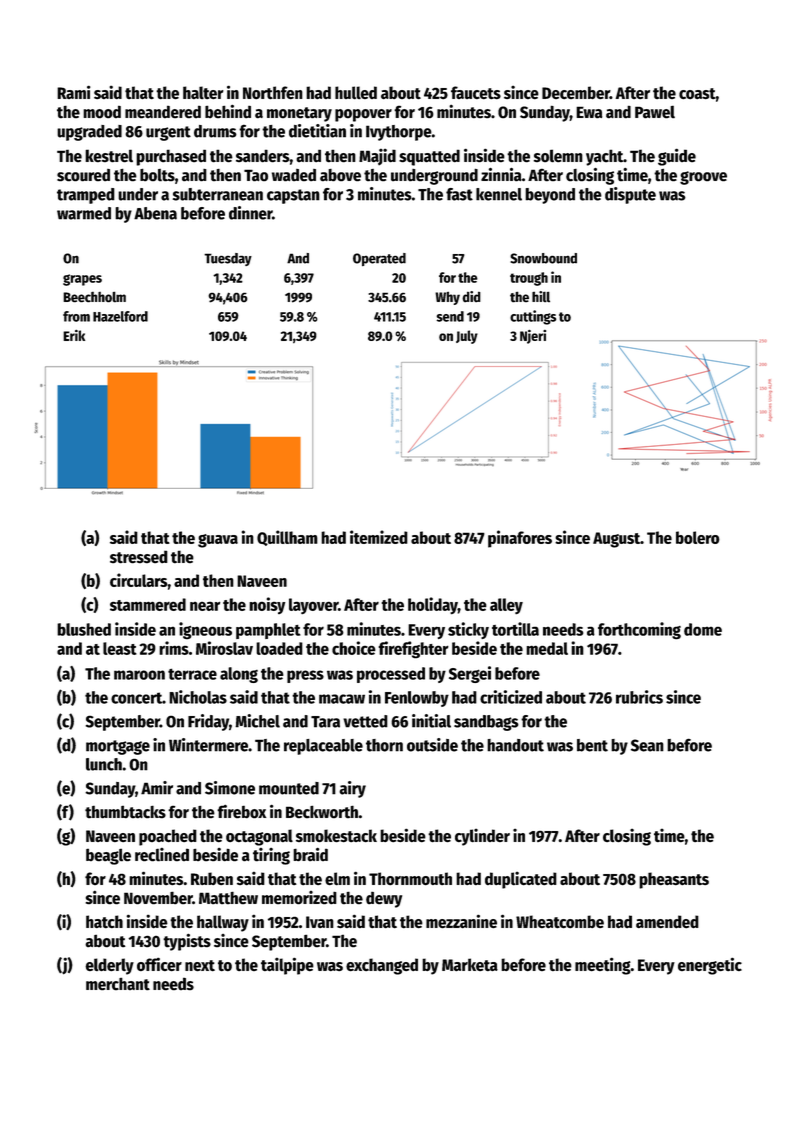 The height and width of the screenshot is (1134, 799). I want to click on Quillham, so click(287, 538).
